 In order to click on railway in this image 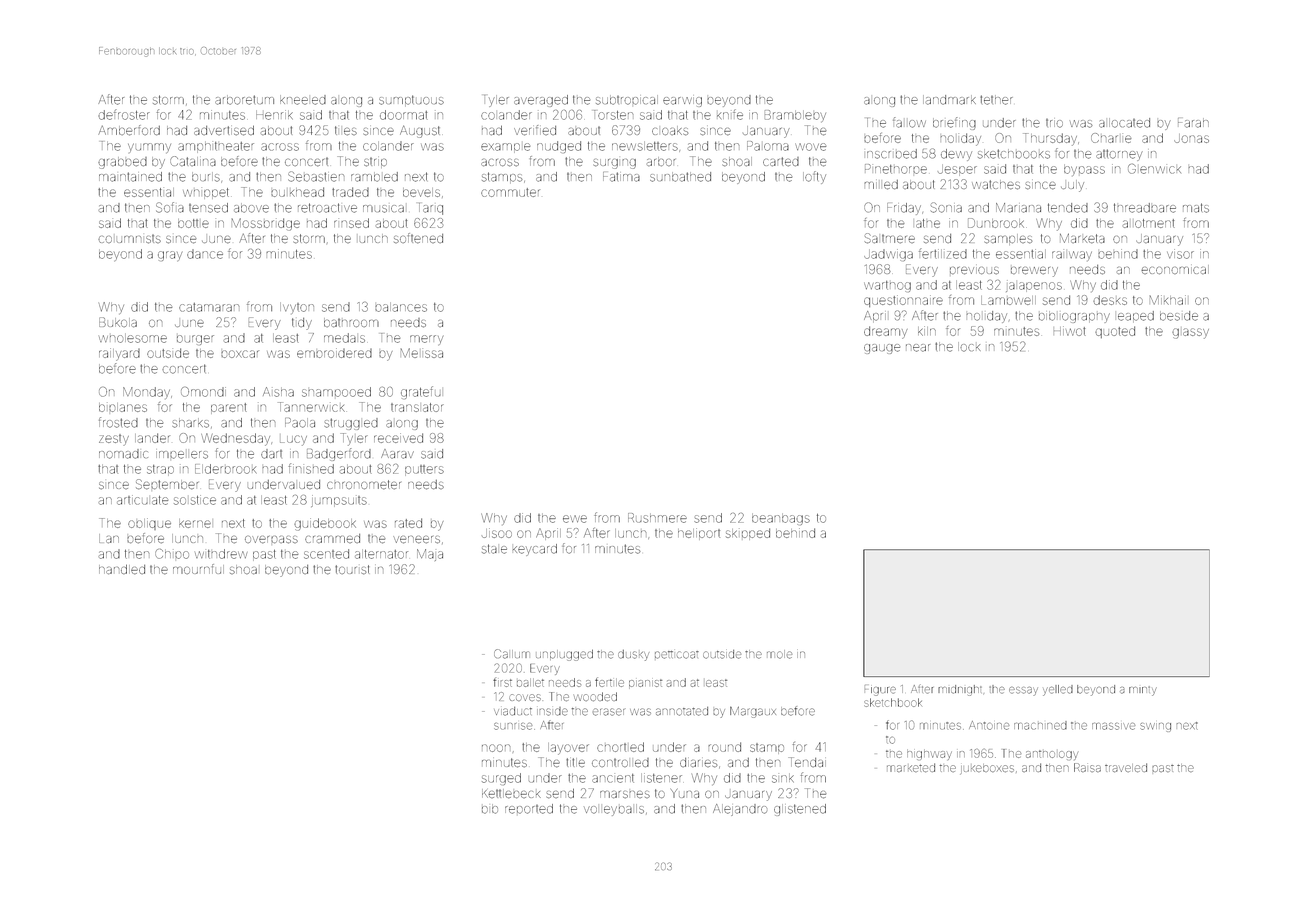, I will do `click(1072, 255)`.
